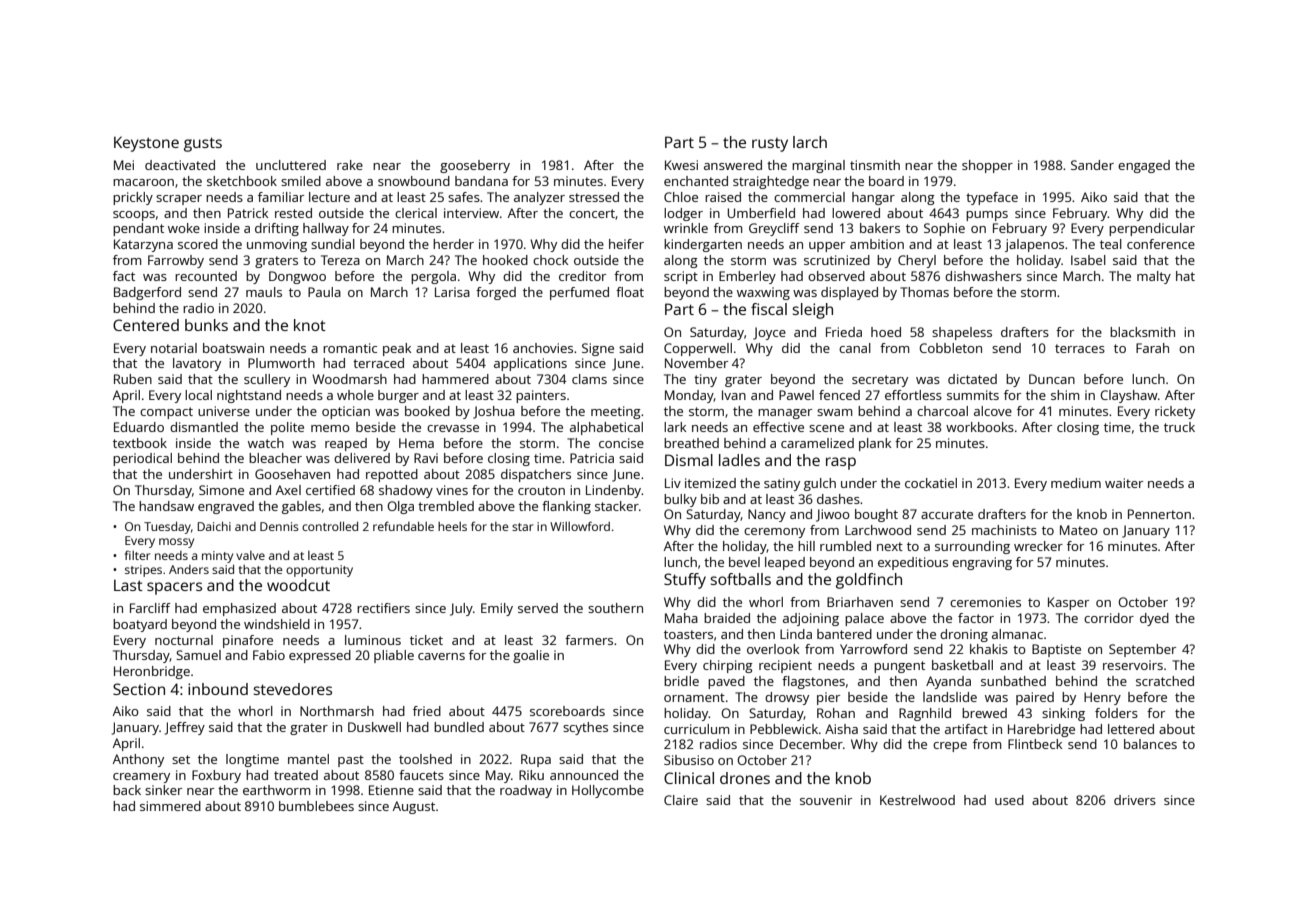 This document has width=1308, height=924. Describe the element at coordinates (1154, 619) in the document. I see `dyed` at that location.
